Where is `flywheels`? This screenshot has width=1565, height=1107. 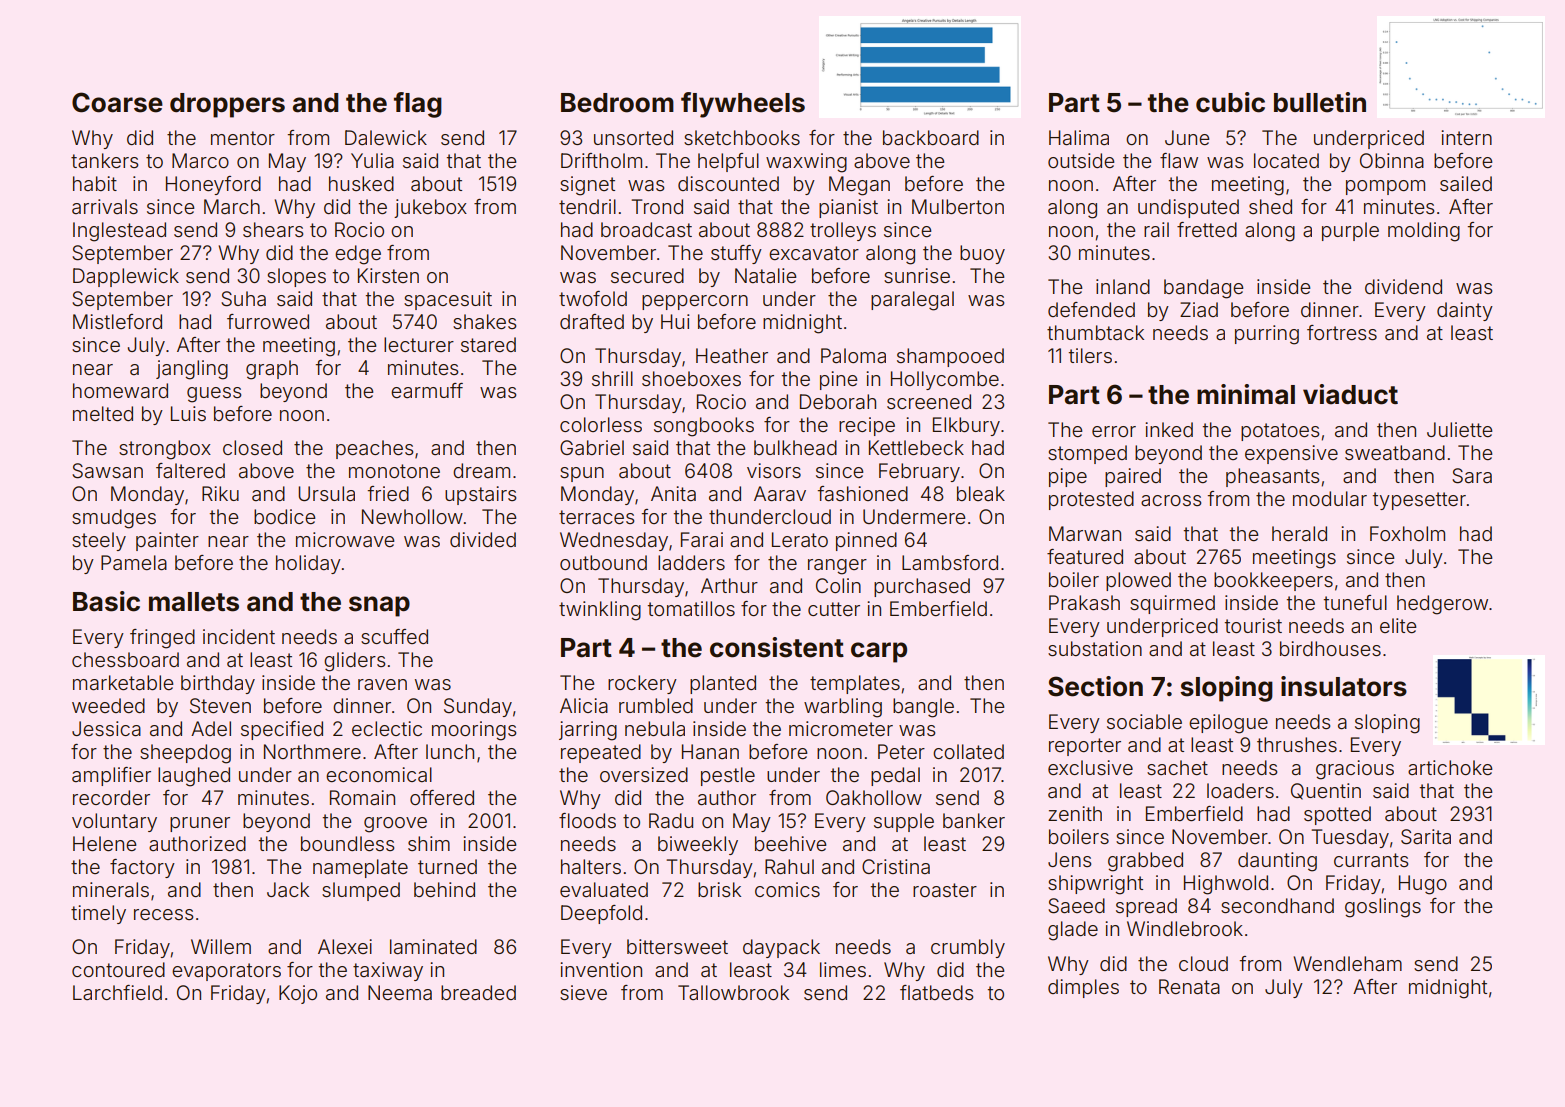
flywheels is located at coordinates (743, 105).
